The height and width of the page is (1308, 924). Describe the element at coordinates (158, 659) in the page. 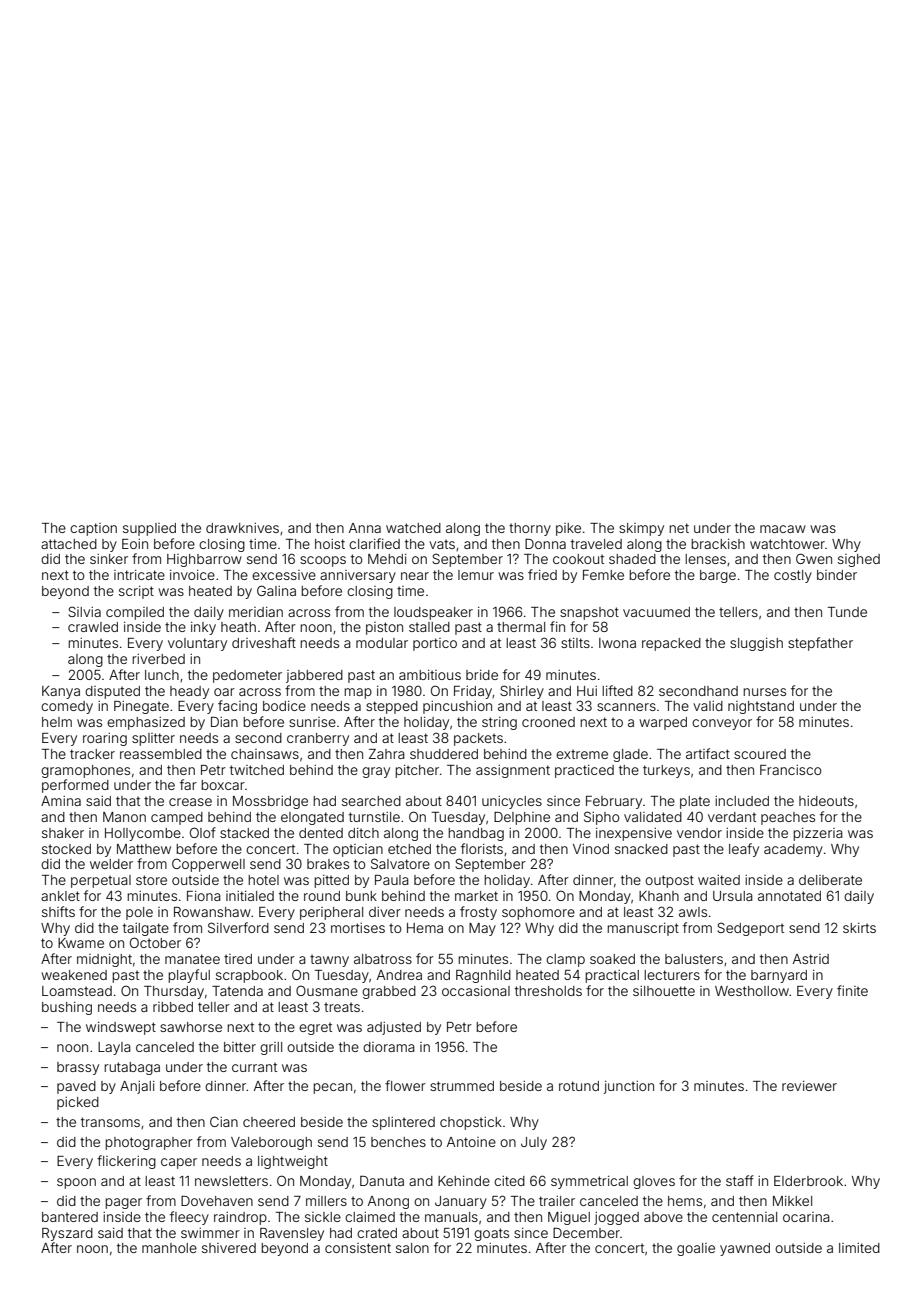

I see `riverbed` at that location.
